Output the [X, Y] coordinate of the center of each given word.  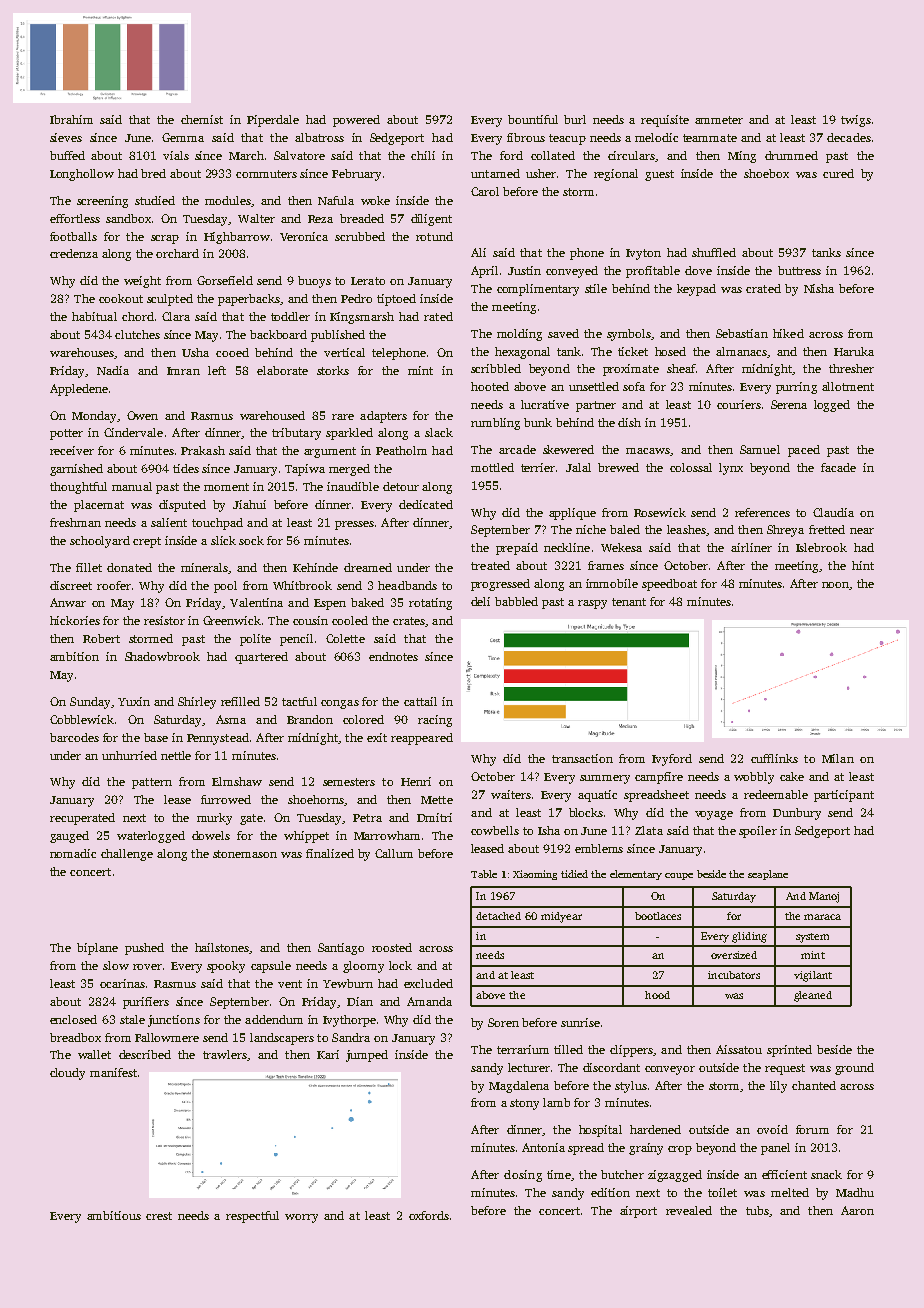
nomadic [73, 853]
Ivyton [643, 254]
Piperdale [273, 121]
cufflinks [774, 758]
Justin [524, 270]
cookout [121, 298]
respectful [252, 1217]
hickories [75, 620]
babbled [516, 601]
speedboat [669, 585]
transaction [582, 758]
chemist [202, 119]
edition [610, 1192]
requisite [665, 121]
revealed [689, 1210]
